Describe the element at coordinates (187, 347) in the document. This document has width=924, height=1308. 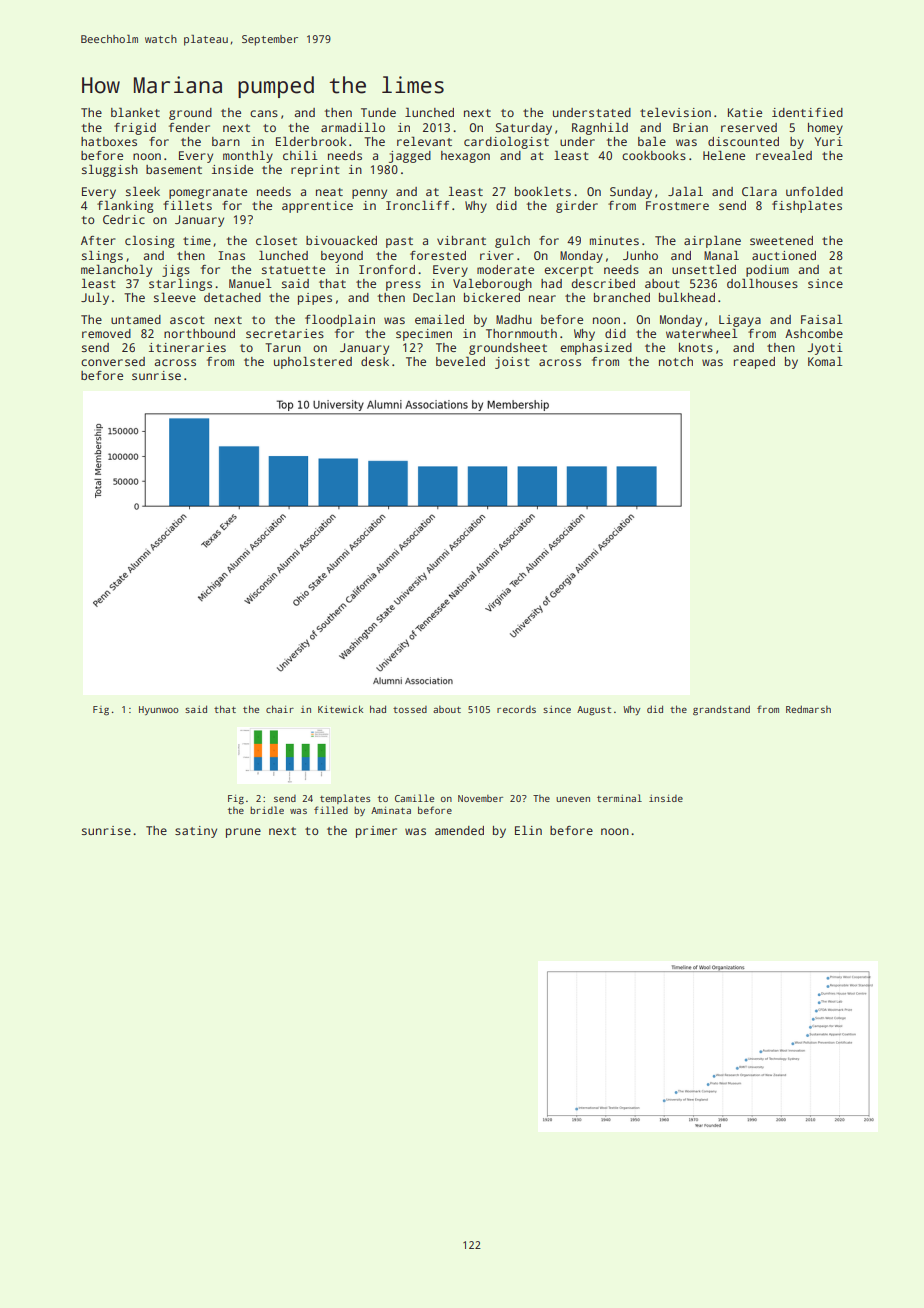
I see `itineraries` at that location.
